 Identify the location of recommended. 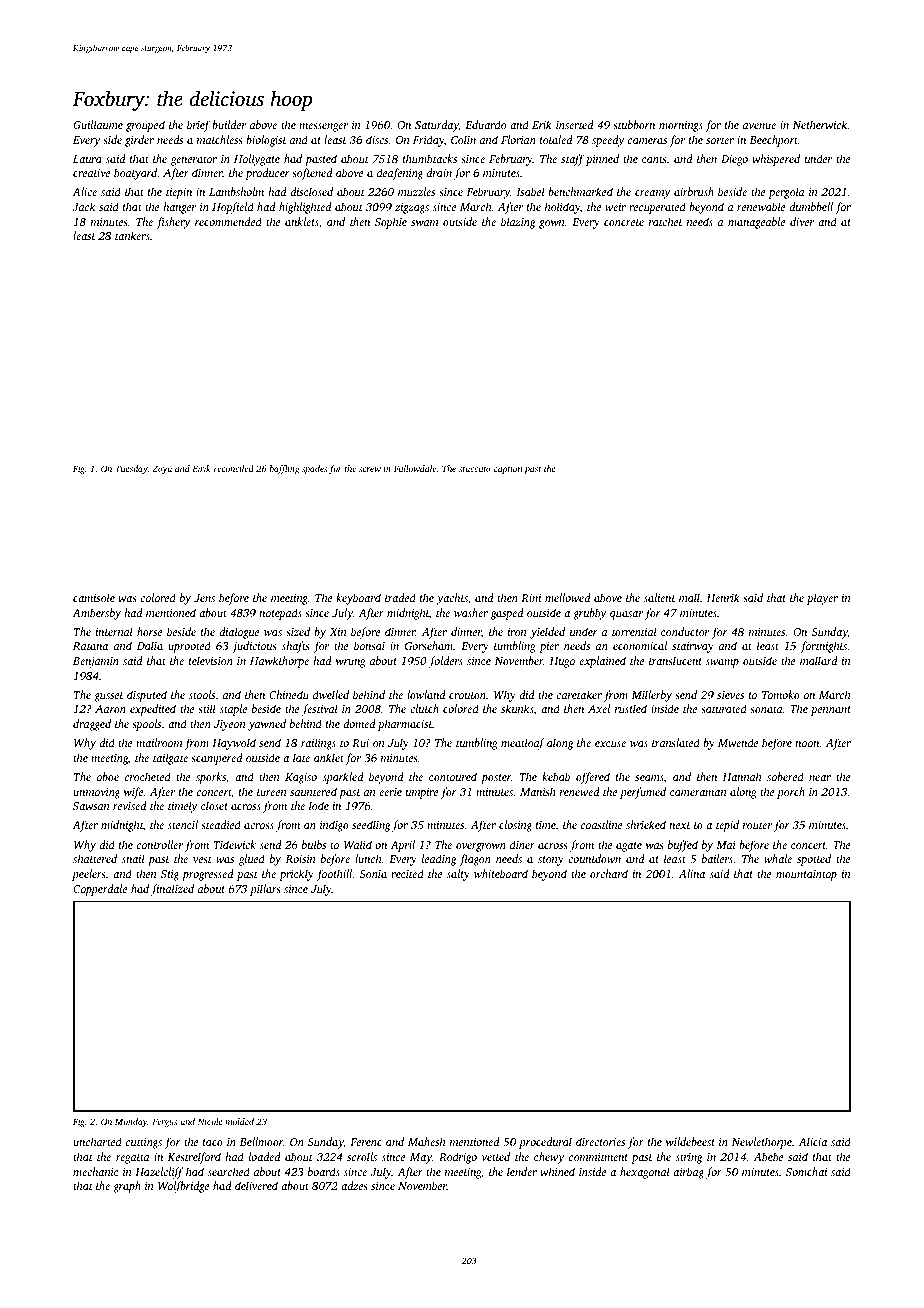
(228, 221).
